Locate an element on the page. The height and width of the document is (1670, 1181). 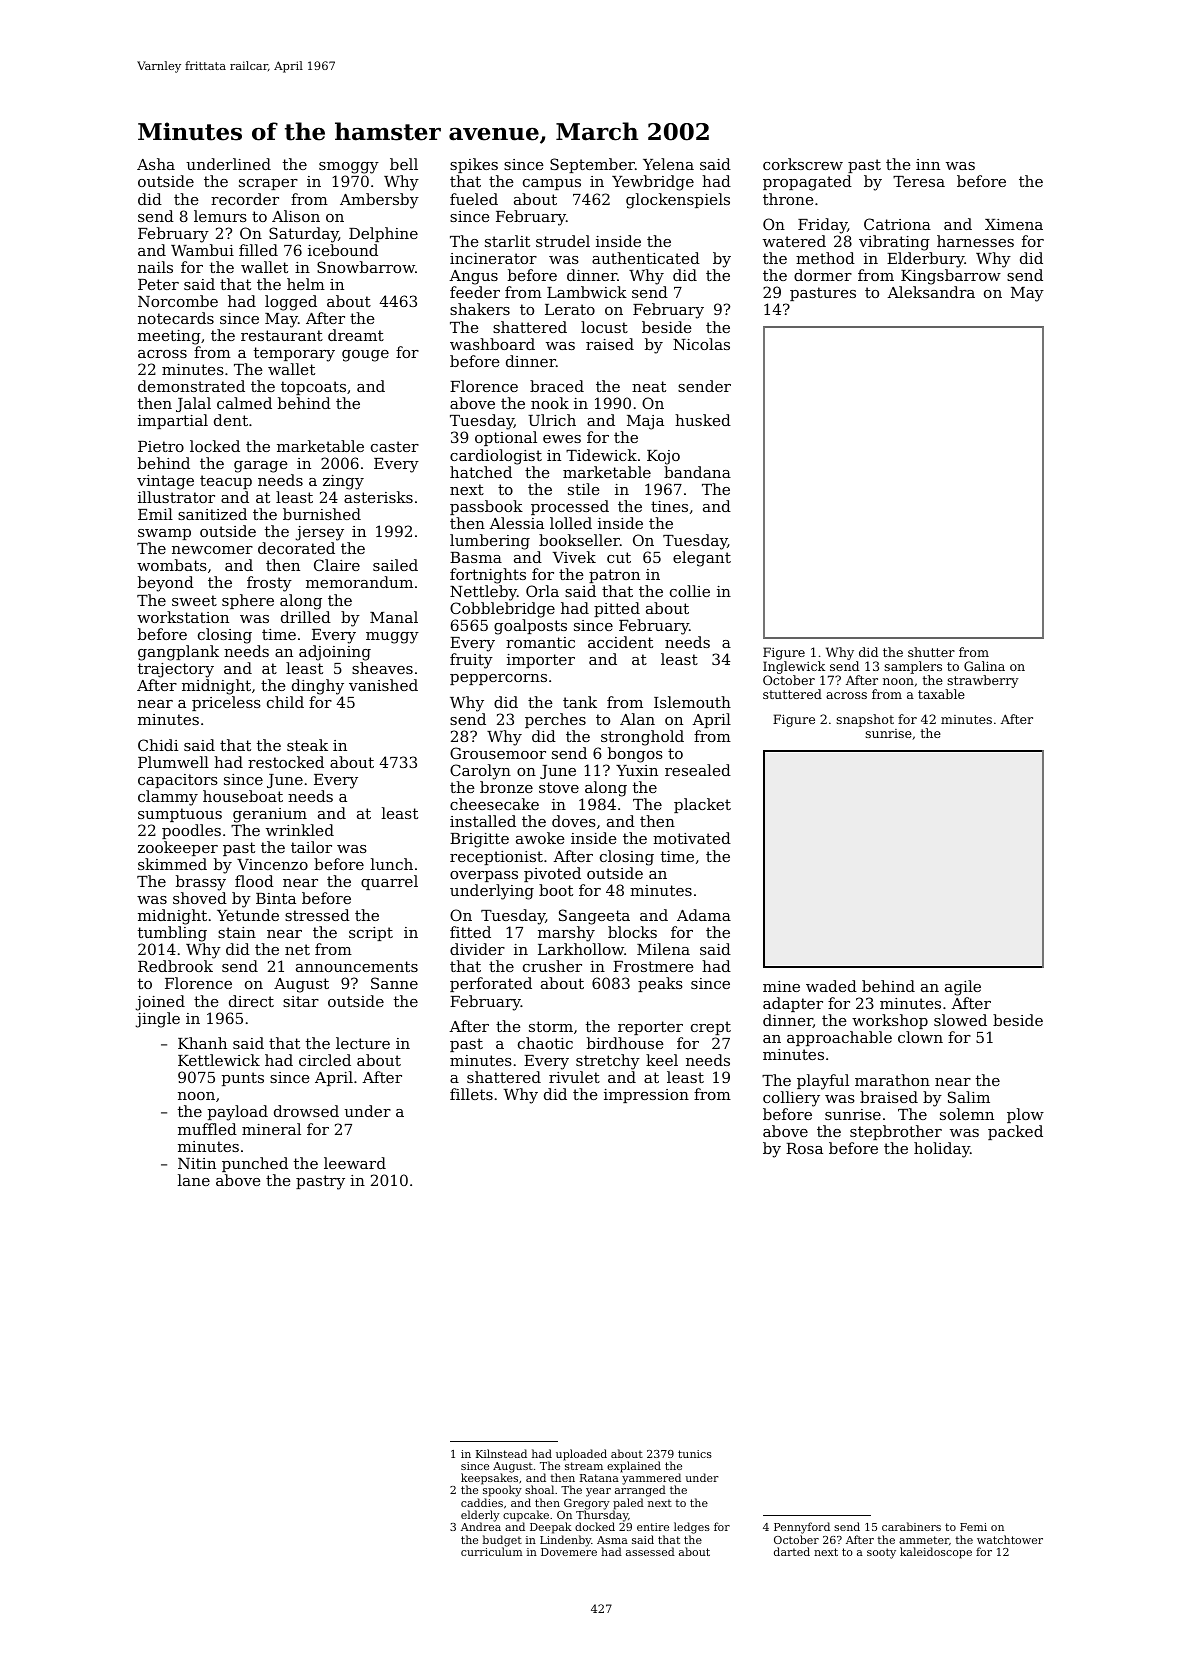
Yelena is located at coordinates (668, 164).
